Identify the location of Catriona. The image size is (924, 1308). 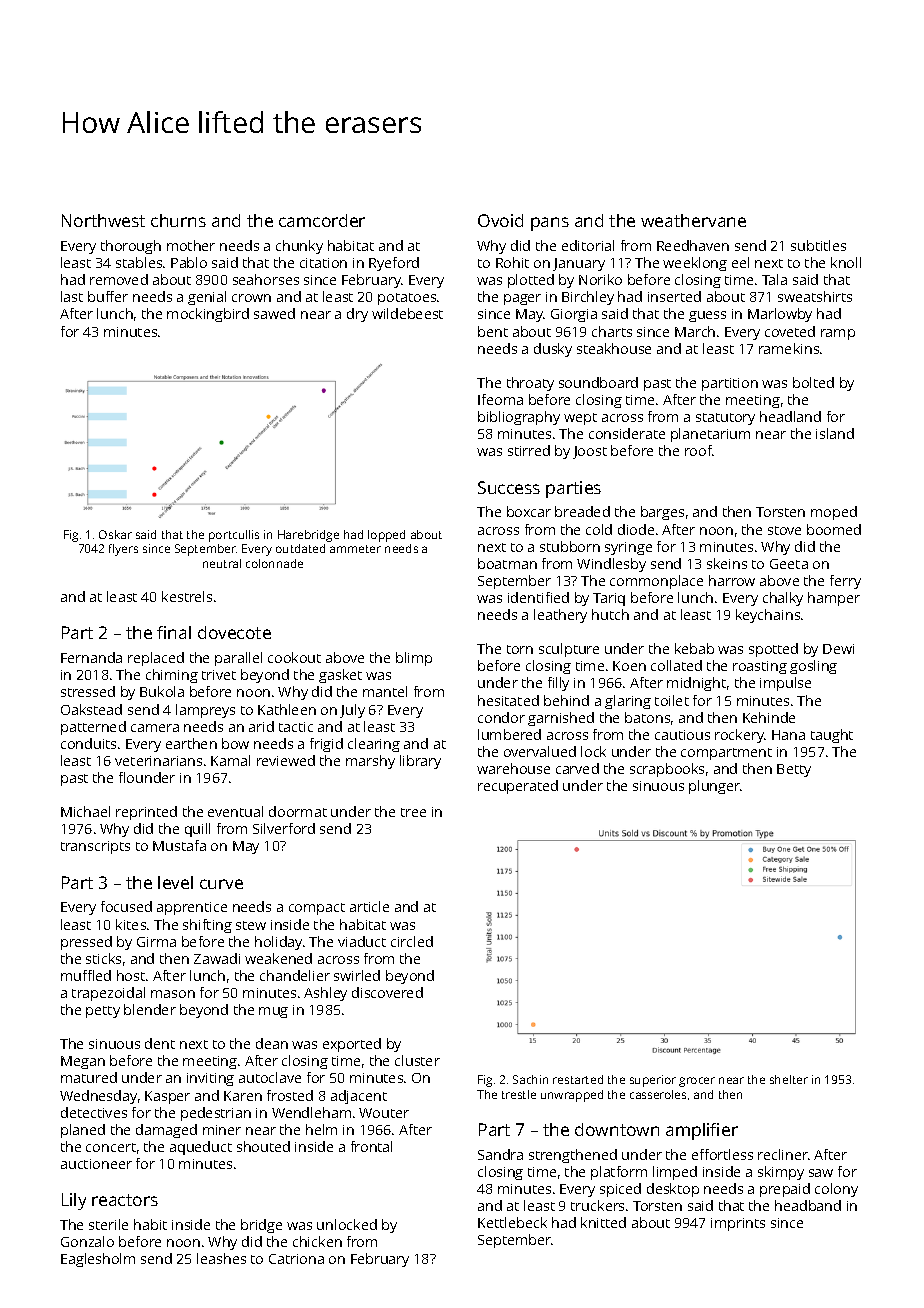
(296, 1259).
